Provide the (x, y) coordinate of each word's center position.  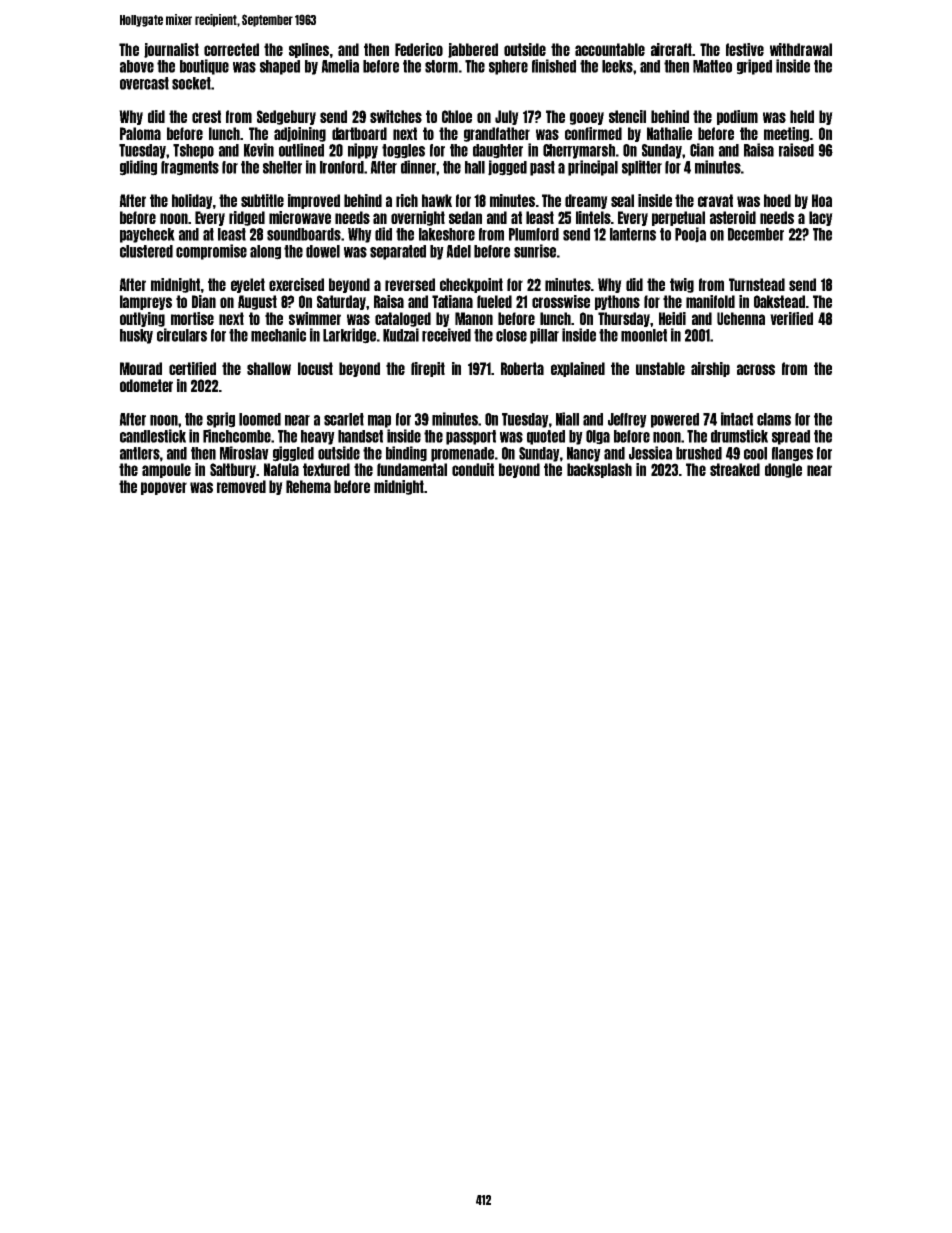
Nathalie (669, 133)
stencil (627, 116)
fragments (190, 168)
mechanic (278, 335)
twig (682, 285)
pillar (544, 336)
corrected (231, 49)
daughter (498, 151)
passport (471, 437)
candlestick (153, 436)
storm (441, 66)
